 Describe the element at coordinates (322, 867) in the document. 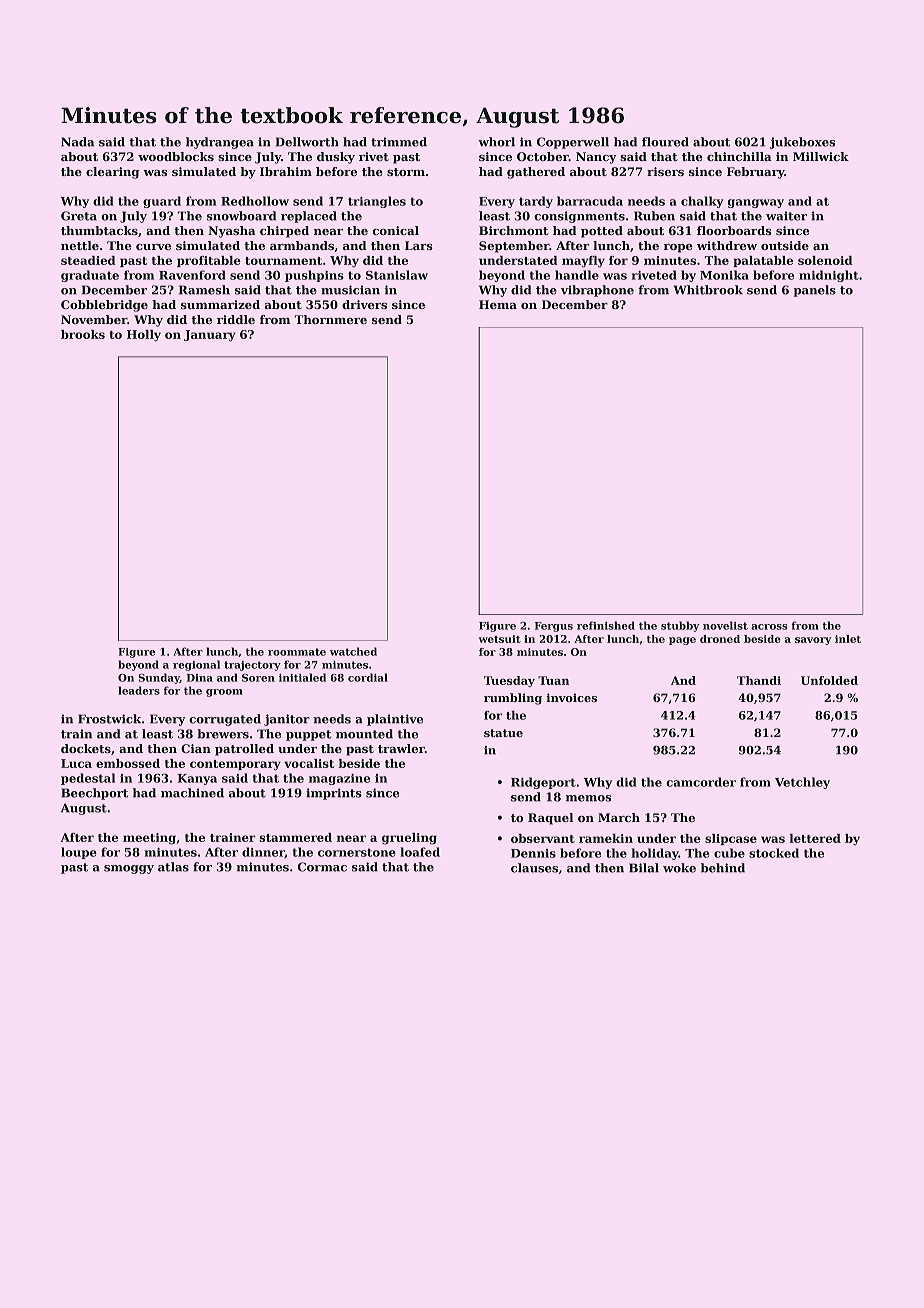

I see `Cormac` at that location.
